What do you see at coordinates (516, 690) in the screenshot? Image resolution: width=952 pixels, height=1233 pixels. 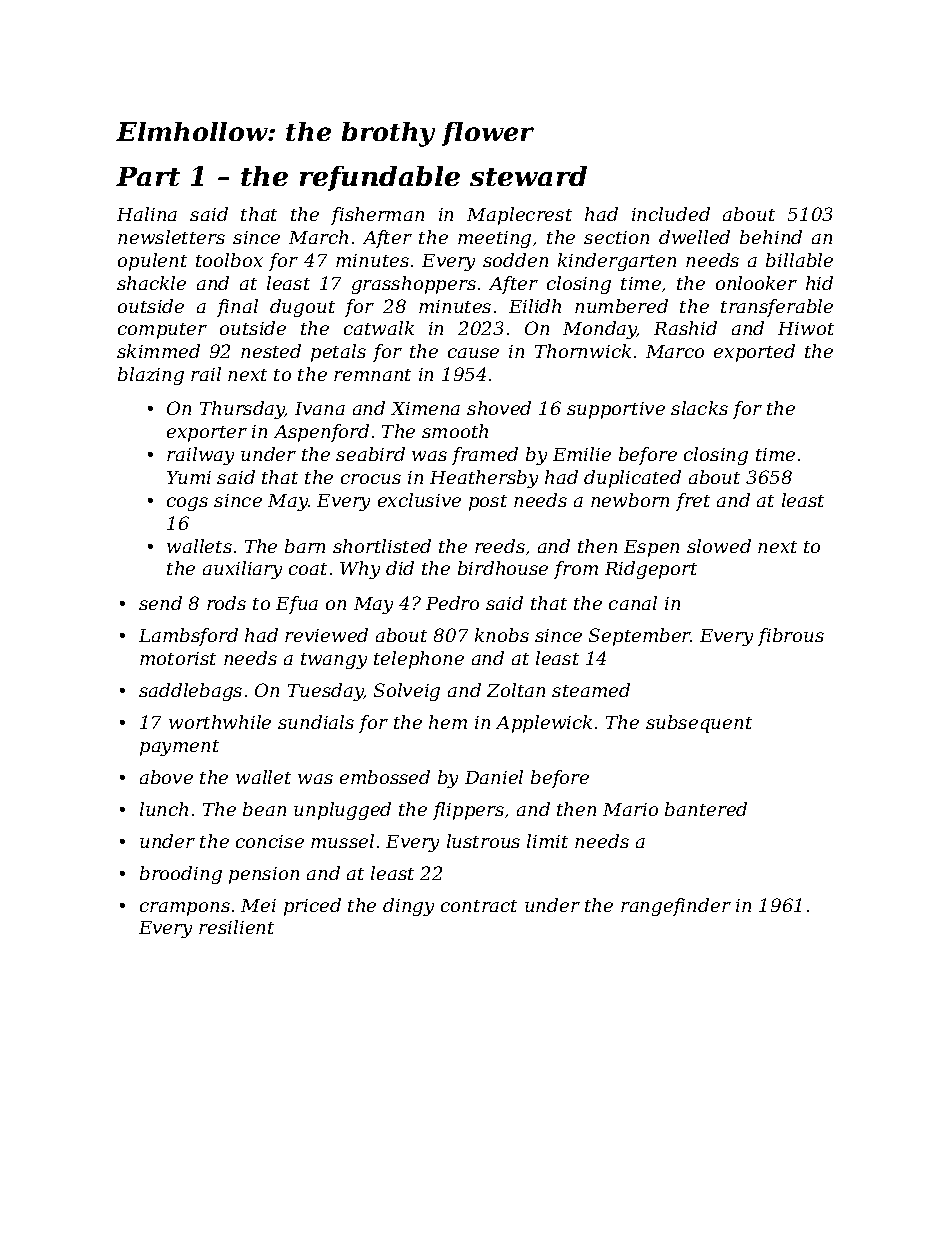 I see `Zoltan` at bounding box center [516, 690].
